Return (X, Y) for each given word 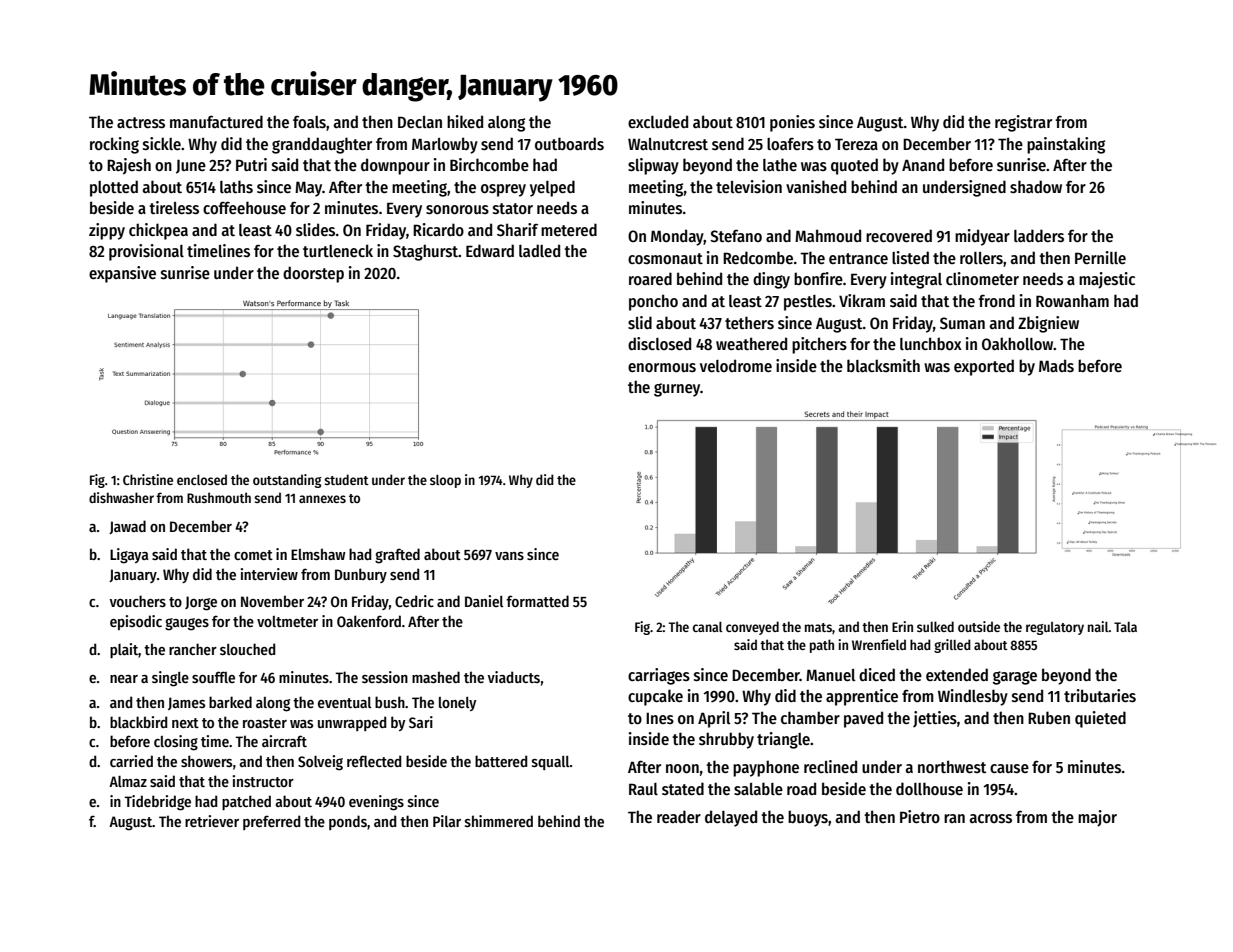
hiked (465, 121)
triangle (783, 740)
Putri (251, 164)
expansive (122, 274)
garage (1015, 678)
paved (863, 719)
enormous (662, 368)
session (385, 677)
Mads (1056, 366)
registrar (1023, 123)
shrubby (726, 740)
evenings (376, 803)
